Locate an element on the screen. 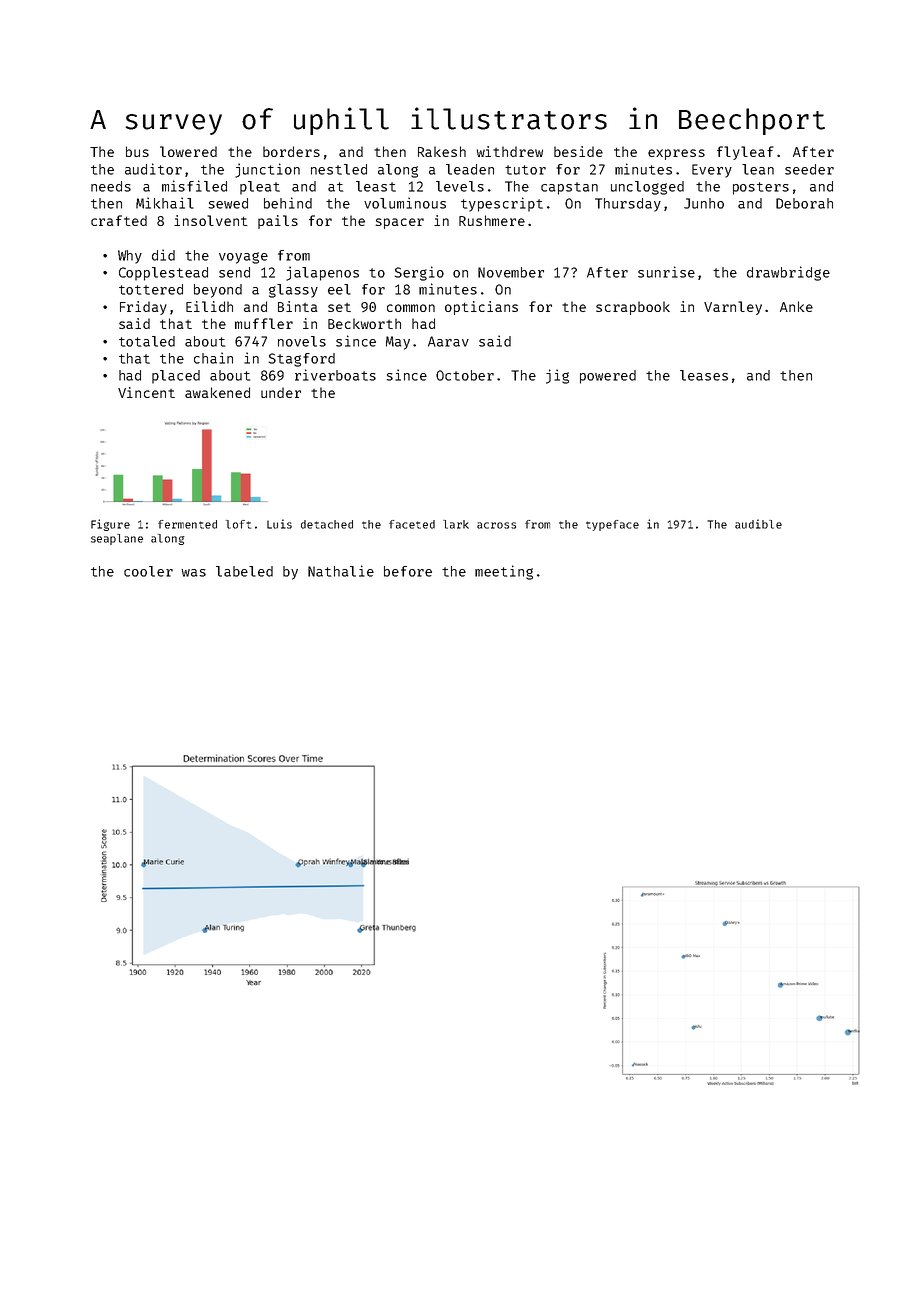 The image size is (924, 1308). Figure is located at coordinates (110, 525).
